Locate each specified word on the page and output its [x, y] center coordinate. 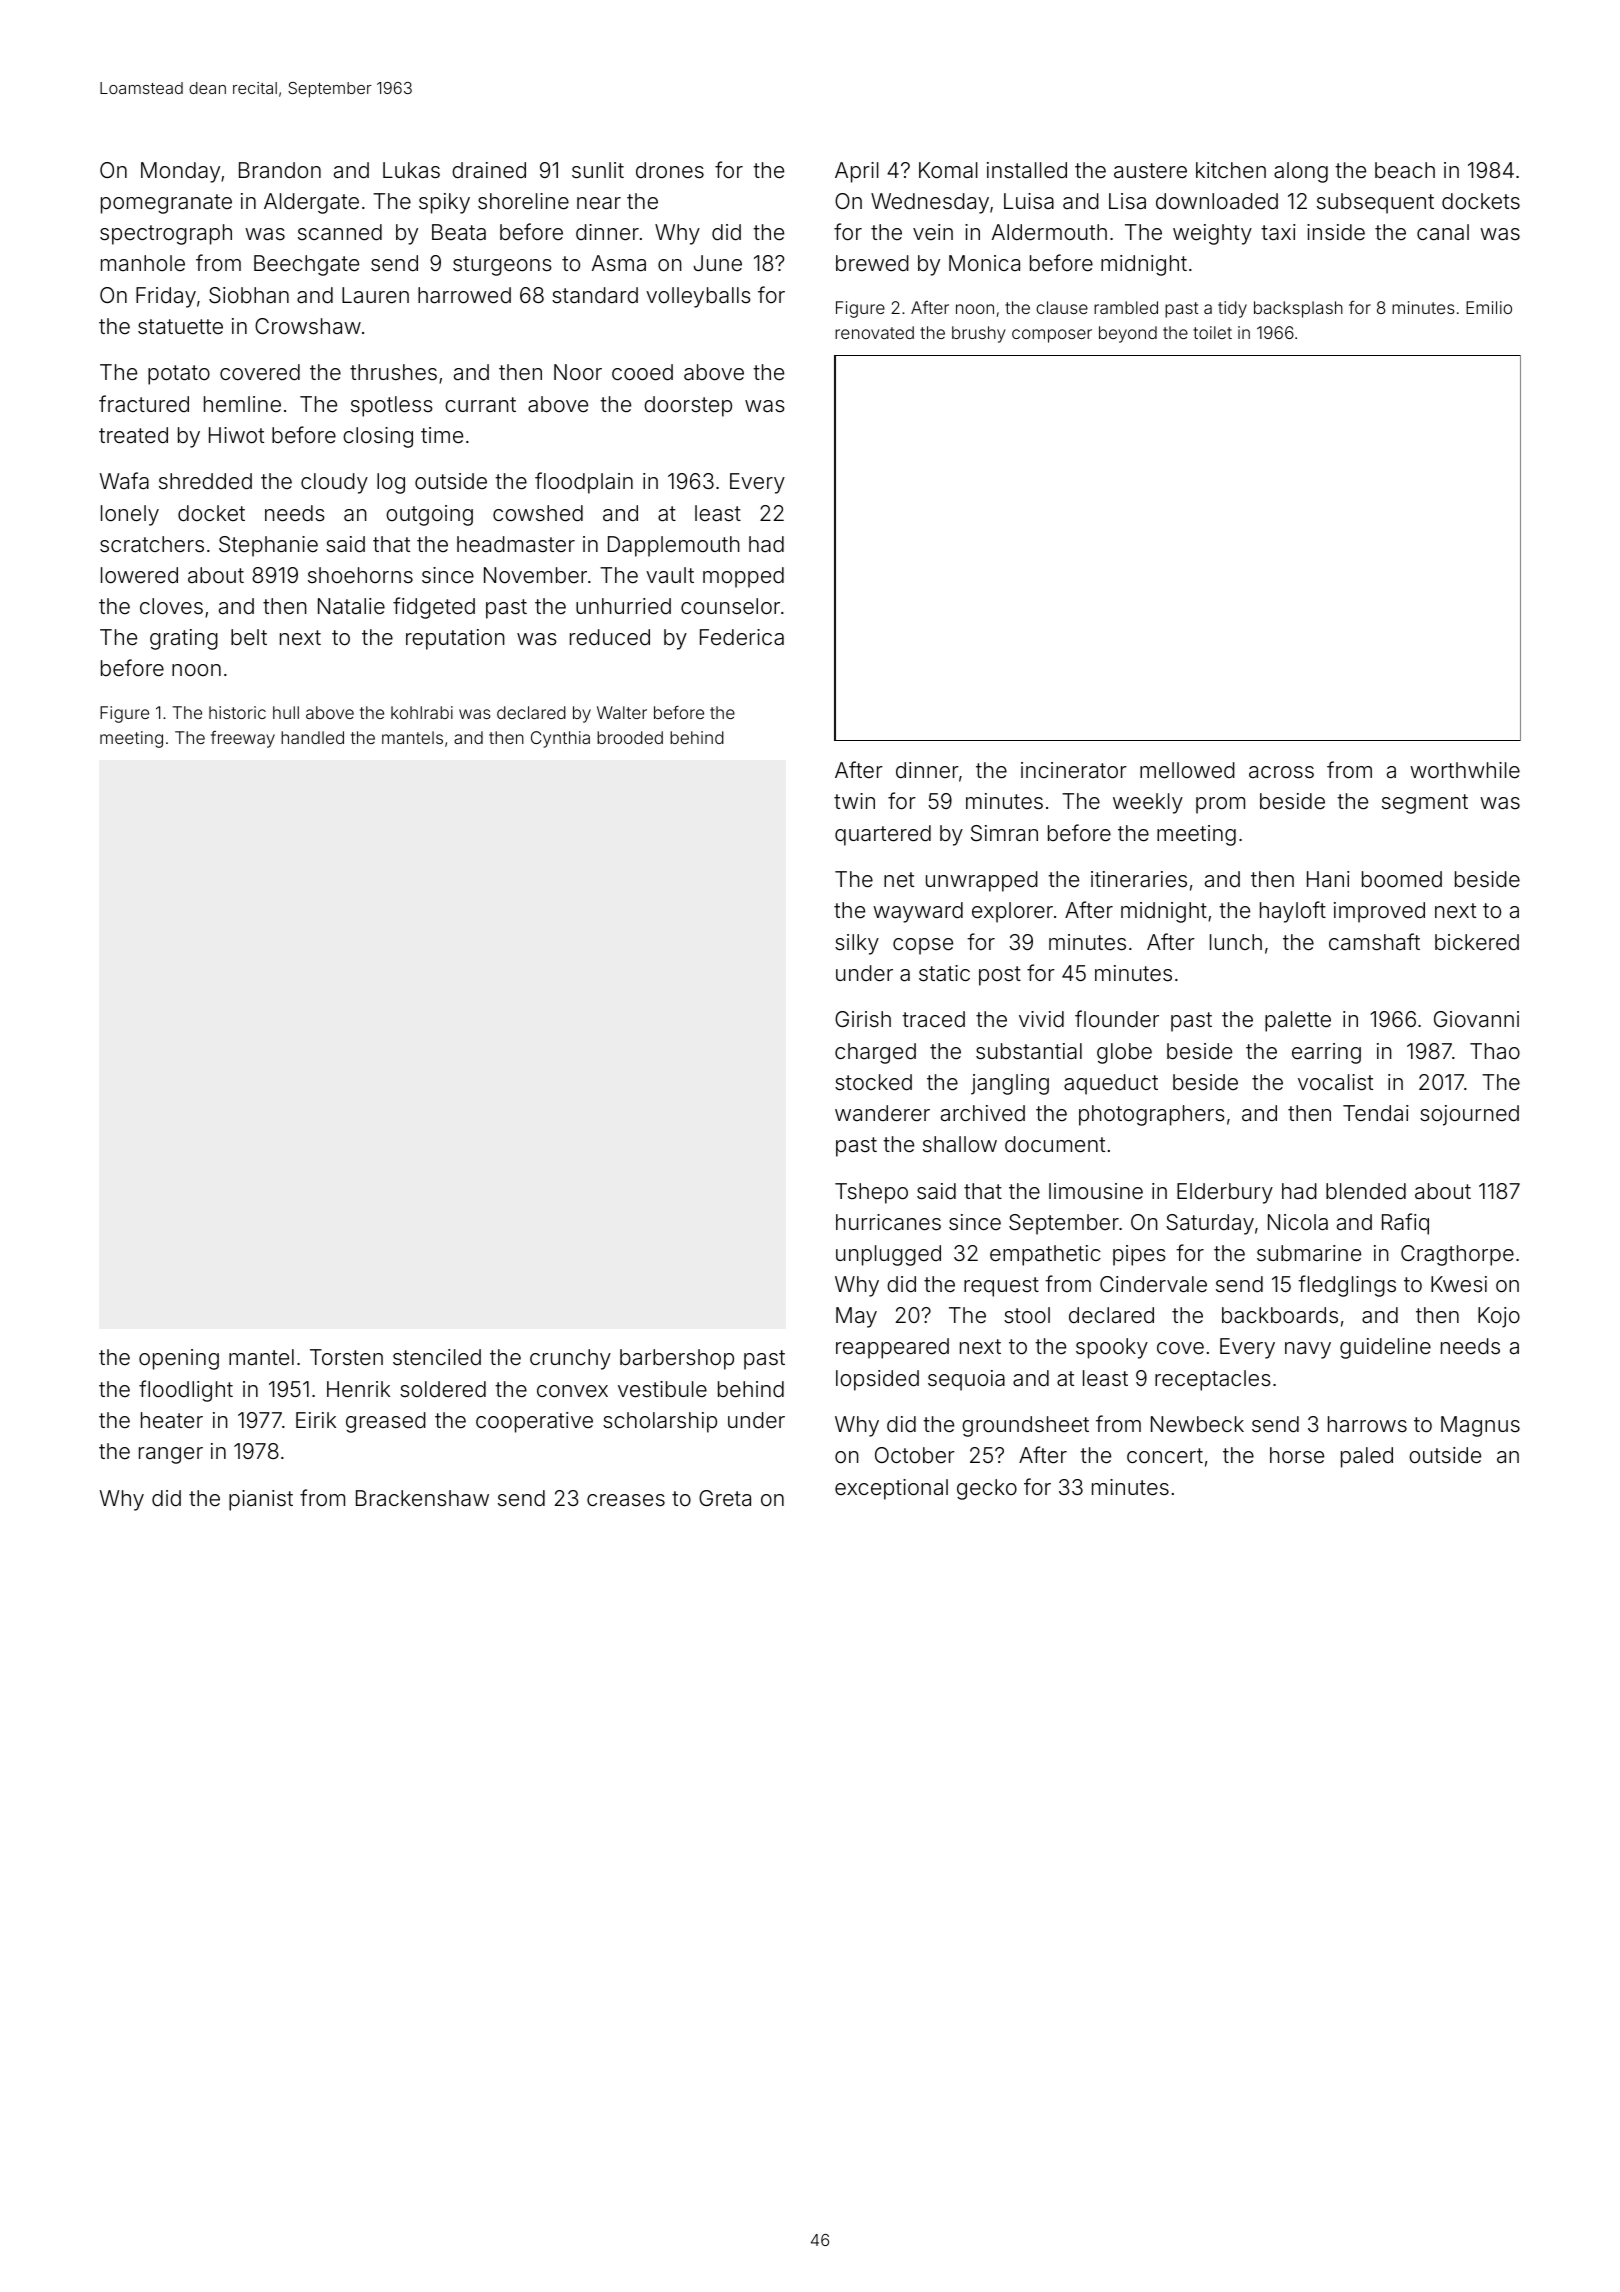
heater [172, 1420]
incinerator [1074, 770]
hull [286, 712]
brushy [979, 334]
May [856, 1317]
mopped [743, 577]
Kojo [1499, 1317]
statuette [180, 327]
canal [1443, 232]
